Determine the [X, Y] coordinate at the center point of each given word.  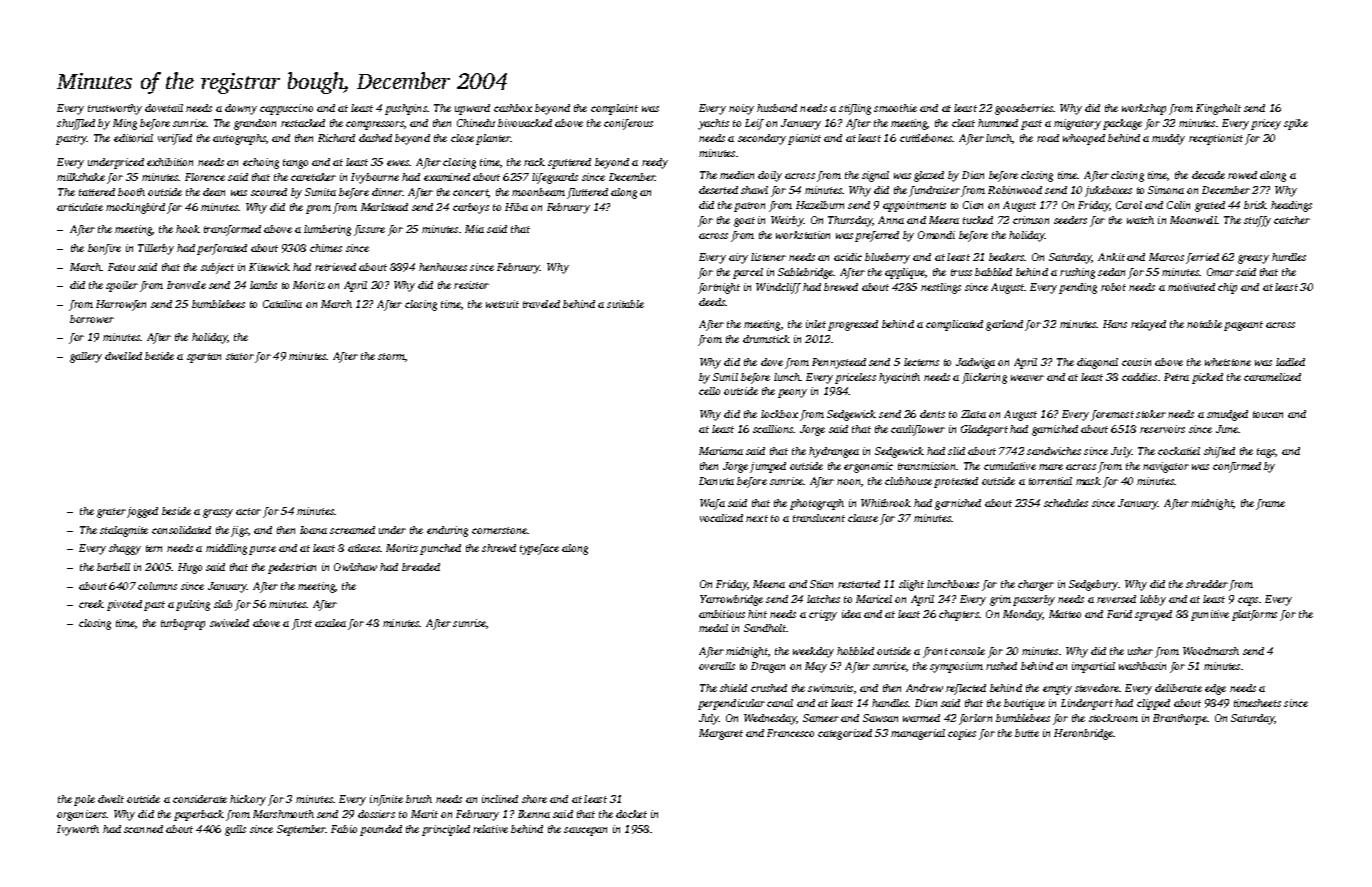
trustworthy [115, 109]
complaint [614, 109]
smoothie [895, 108]
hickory [248, 800]
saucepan [585, 831]
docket [631, 814]
